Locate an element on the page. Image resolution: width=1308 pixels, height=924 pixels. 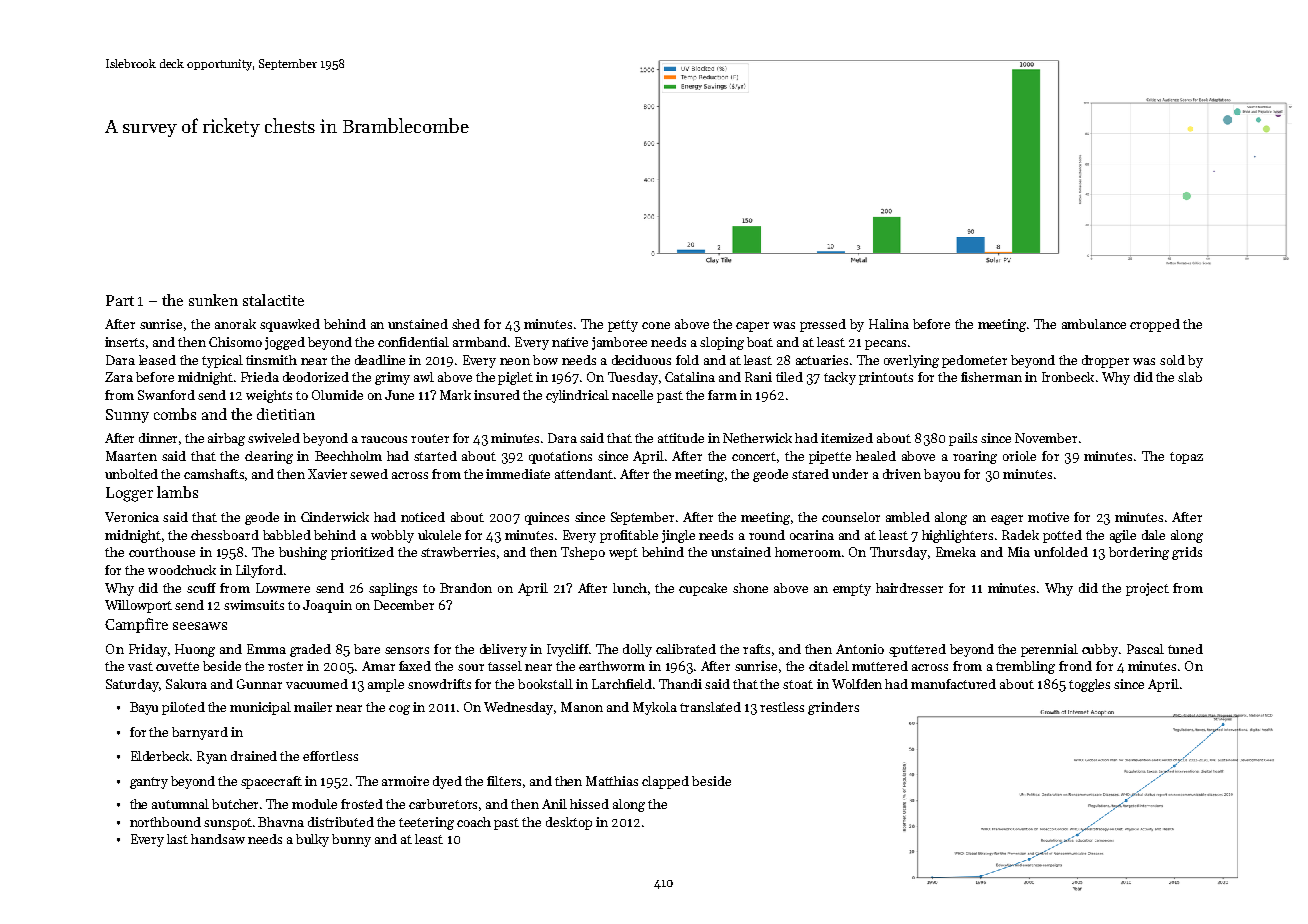
sunspot is located at coordinates (228, 824).
